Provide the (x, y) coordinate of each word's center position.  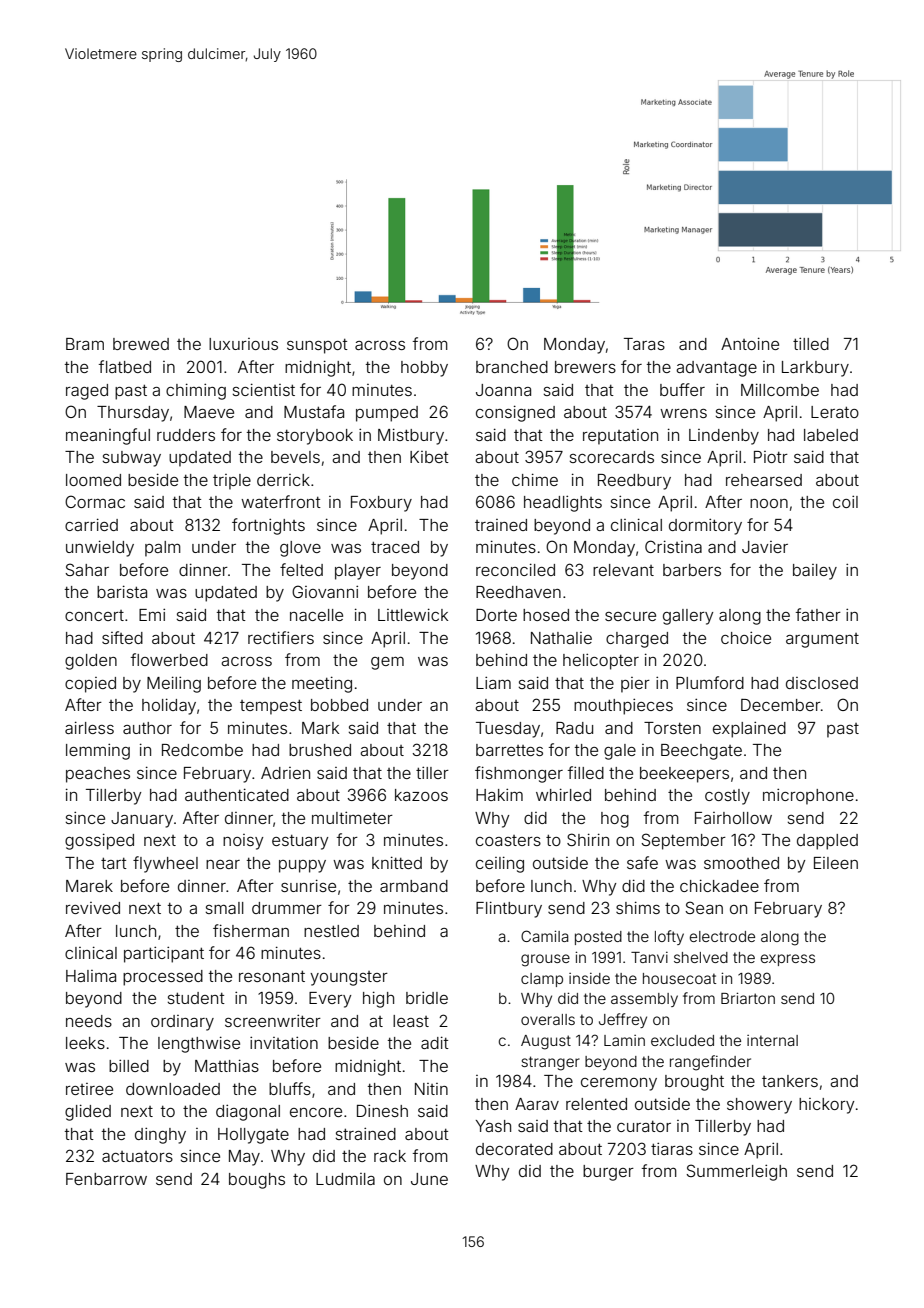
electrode (722, 936)
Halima (91, 976)
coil (845, 501)
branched (512, 367)
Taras (644, 344)
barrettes (509, 750)
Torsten (672, 728)
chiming (196, 391)
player (358, 572)
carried (91, 524)
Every (330, 1000)
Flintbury (509, 909)
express (788, 960)
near (223, 864)
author (147, 728)
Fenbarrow (106, 1179)
